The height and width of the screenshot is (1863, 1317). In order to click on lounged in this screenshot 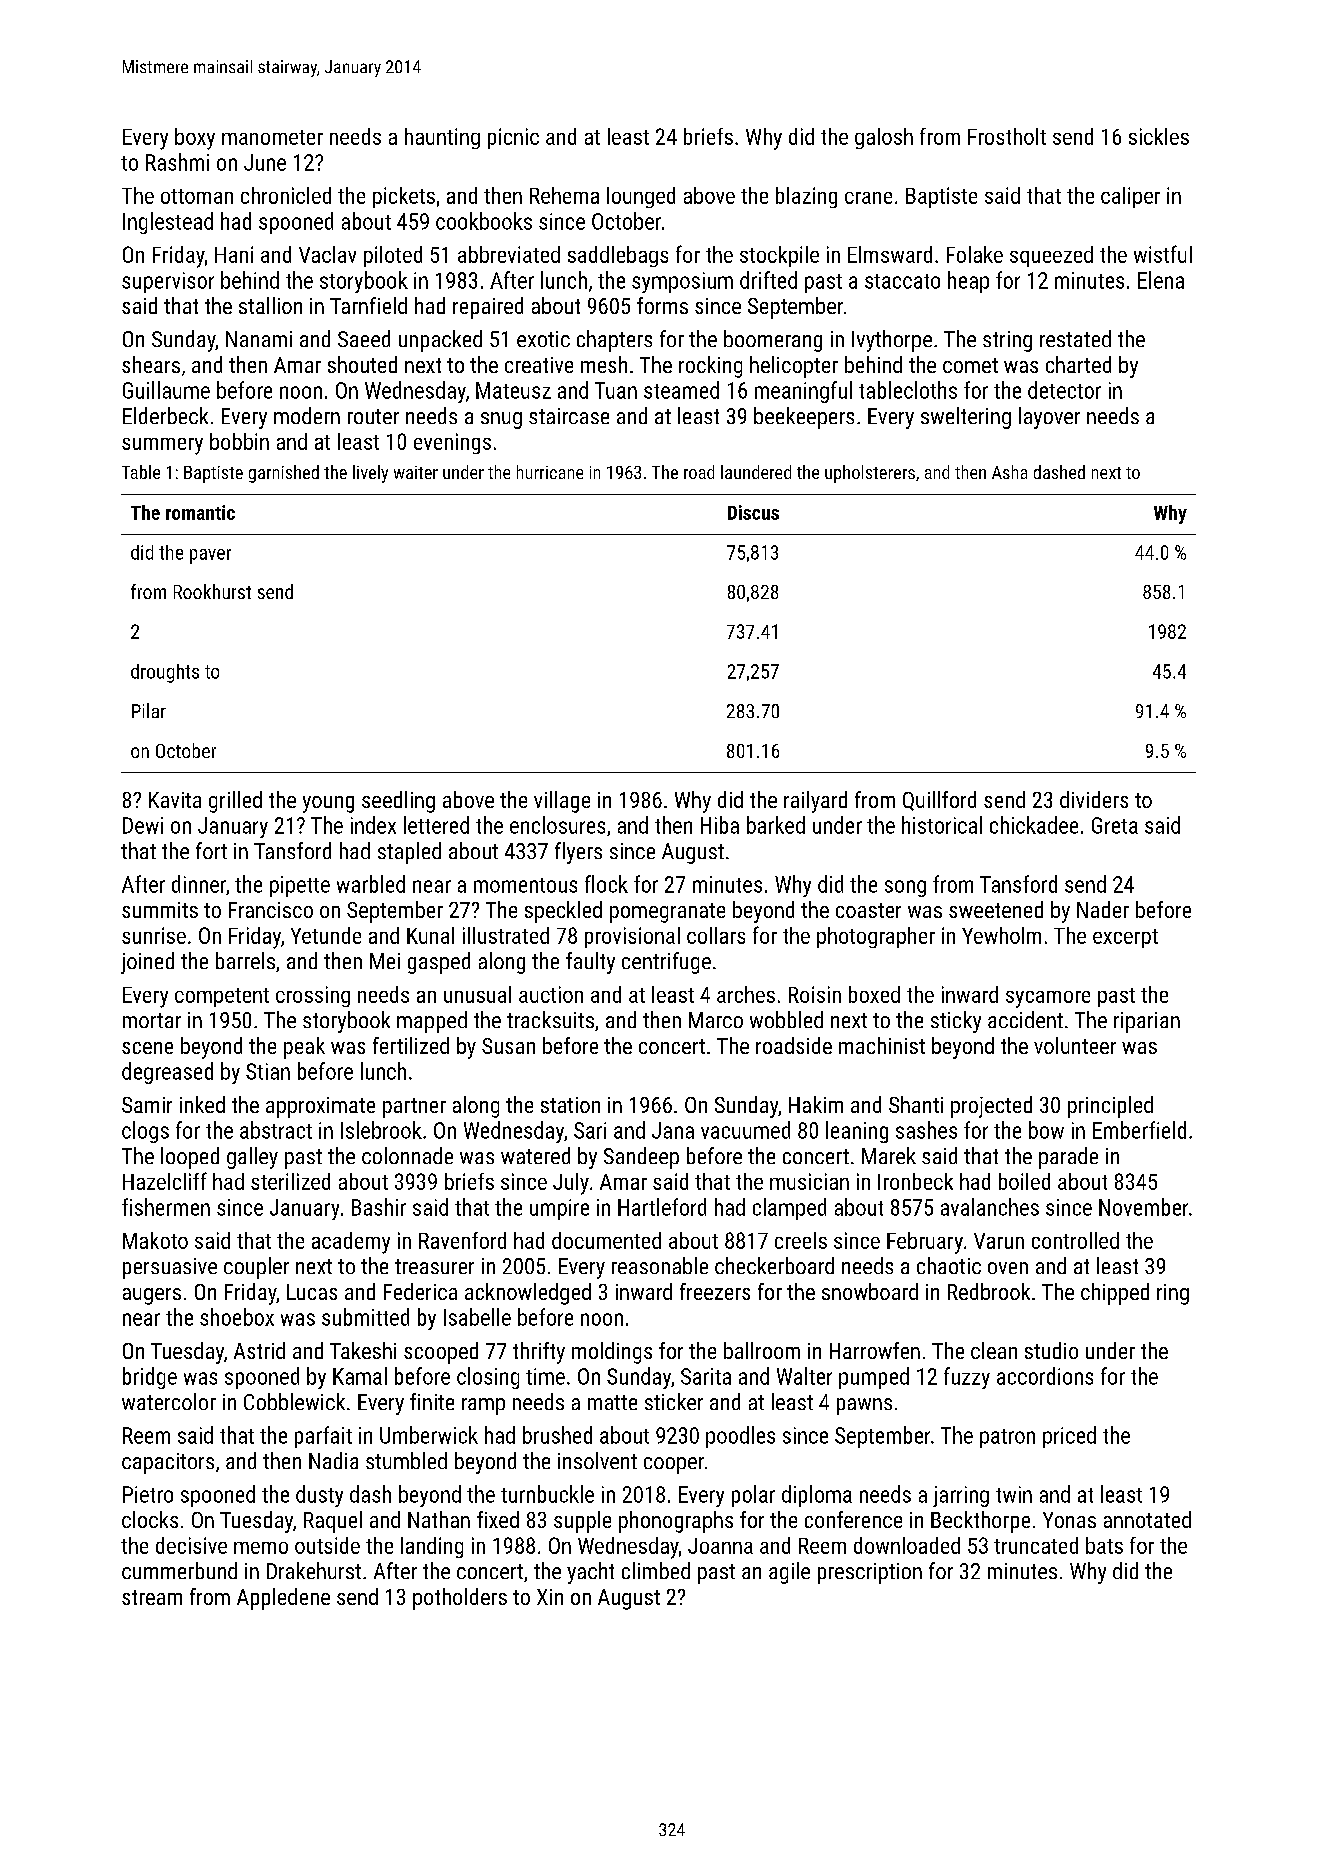, I will do `click(641, 197)`.
